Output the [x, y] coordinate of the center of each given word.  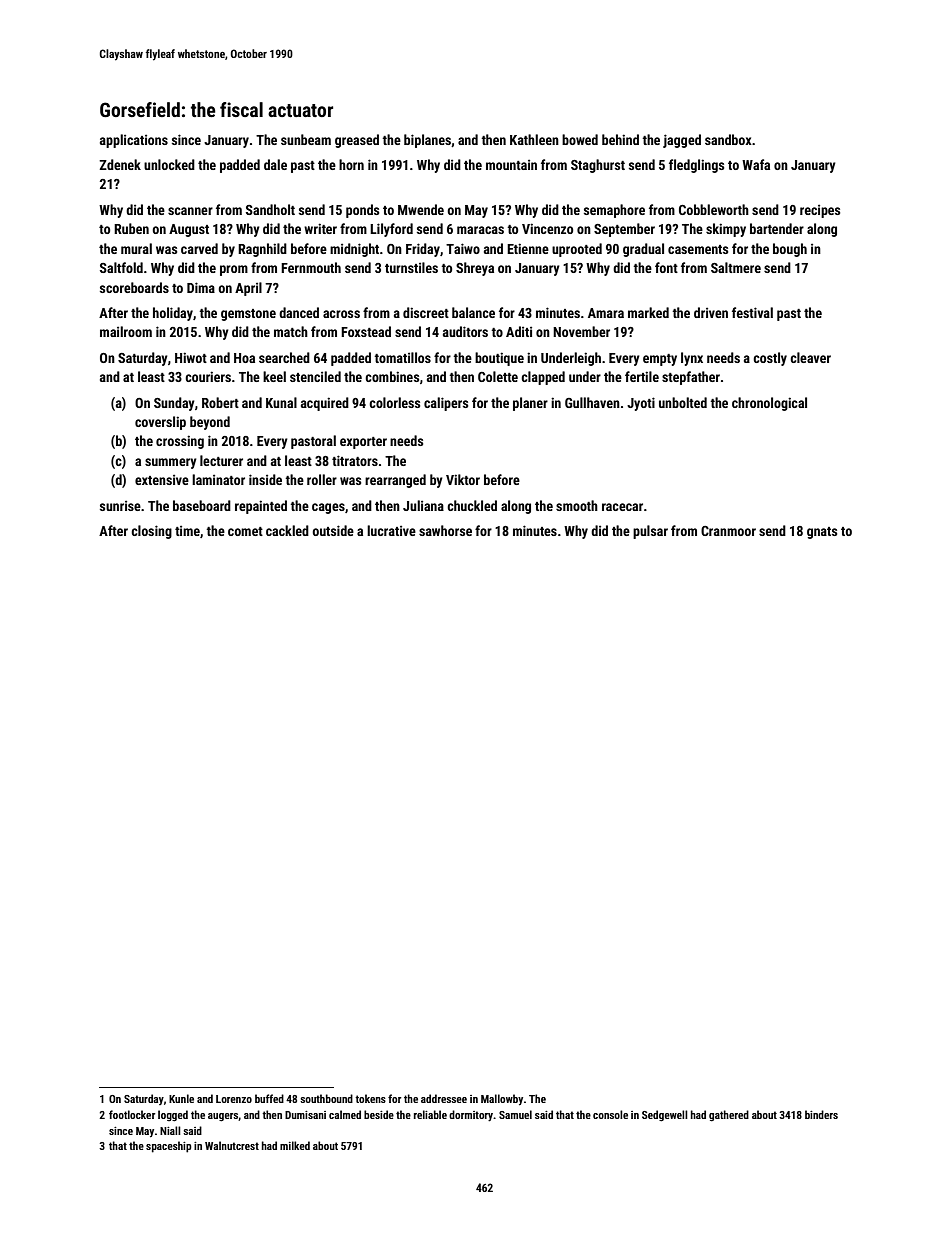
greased [357, 141]
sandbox [728, 139]
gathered [729, 1116]
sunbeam [306, 139]
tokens [370, 1098]
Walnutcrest [232, 1145]
